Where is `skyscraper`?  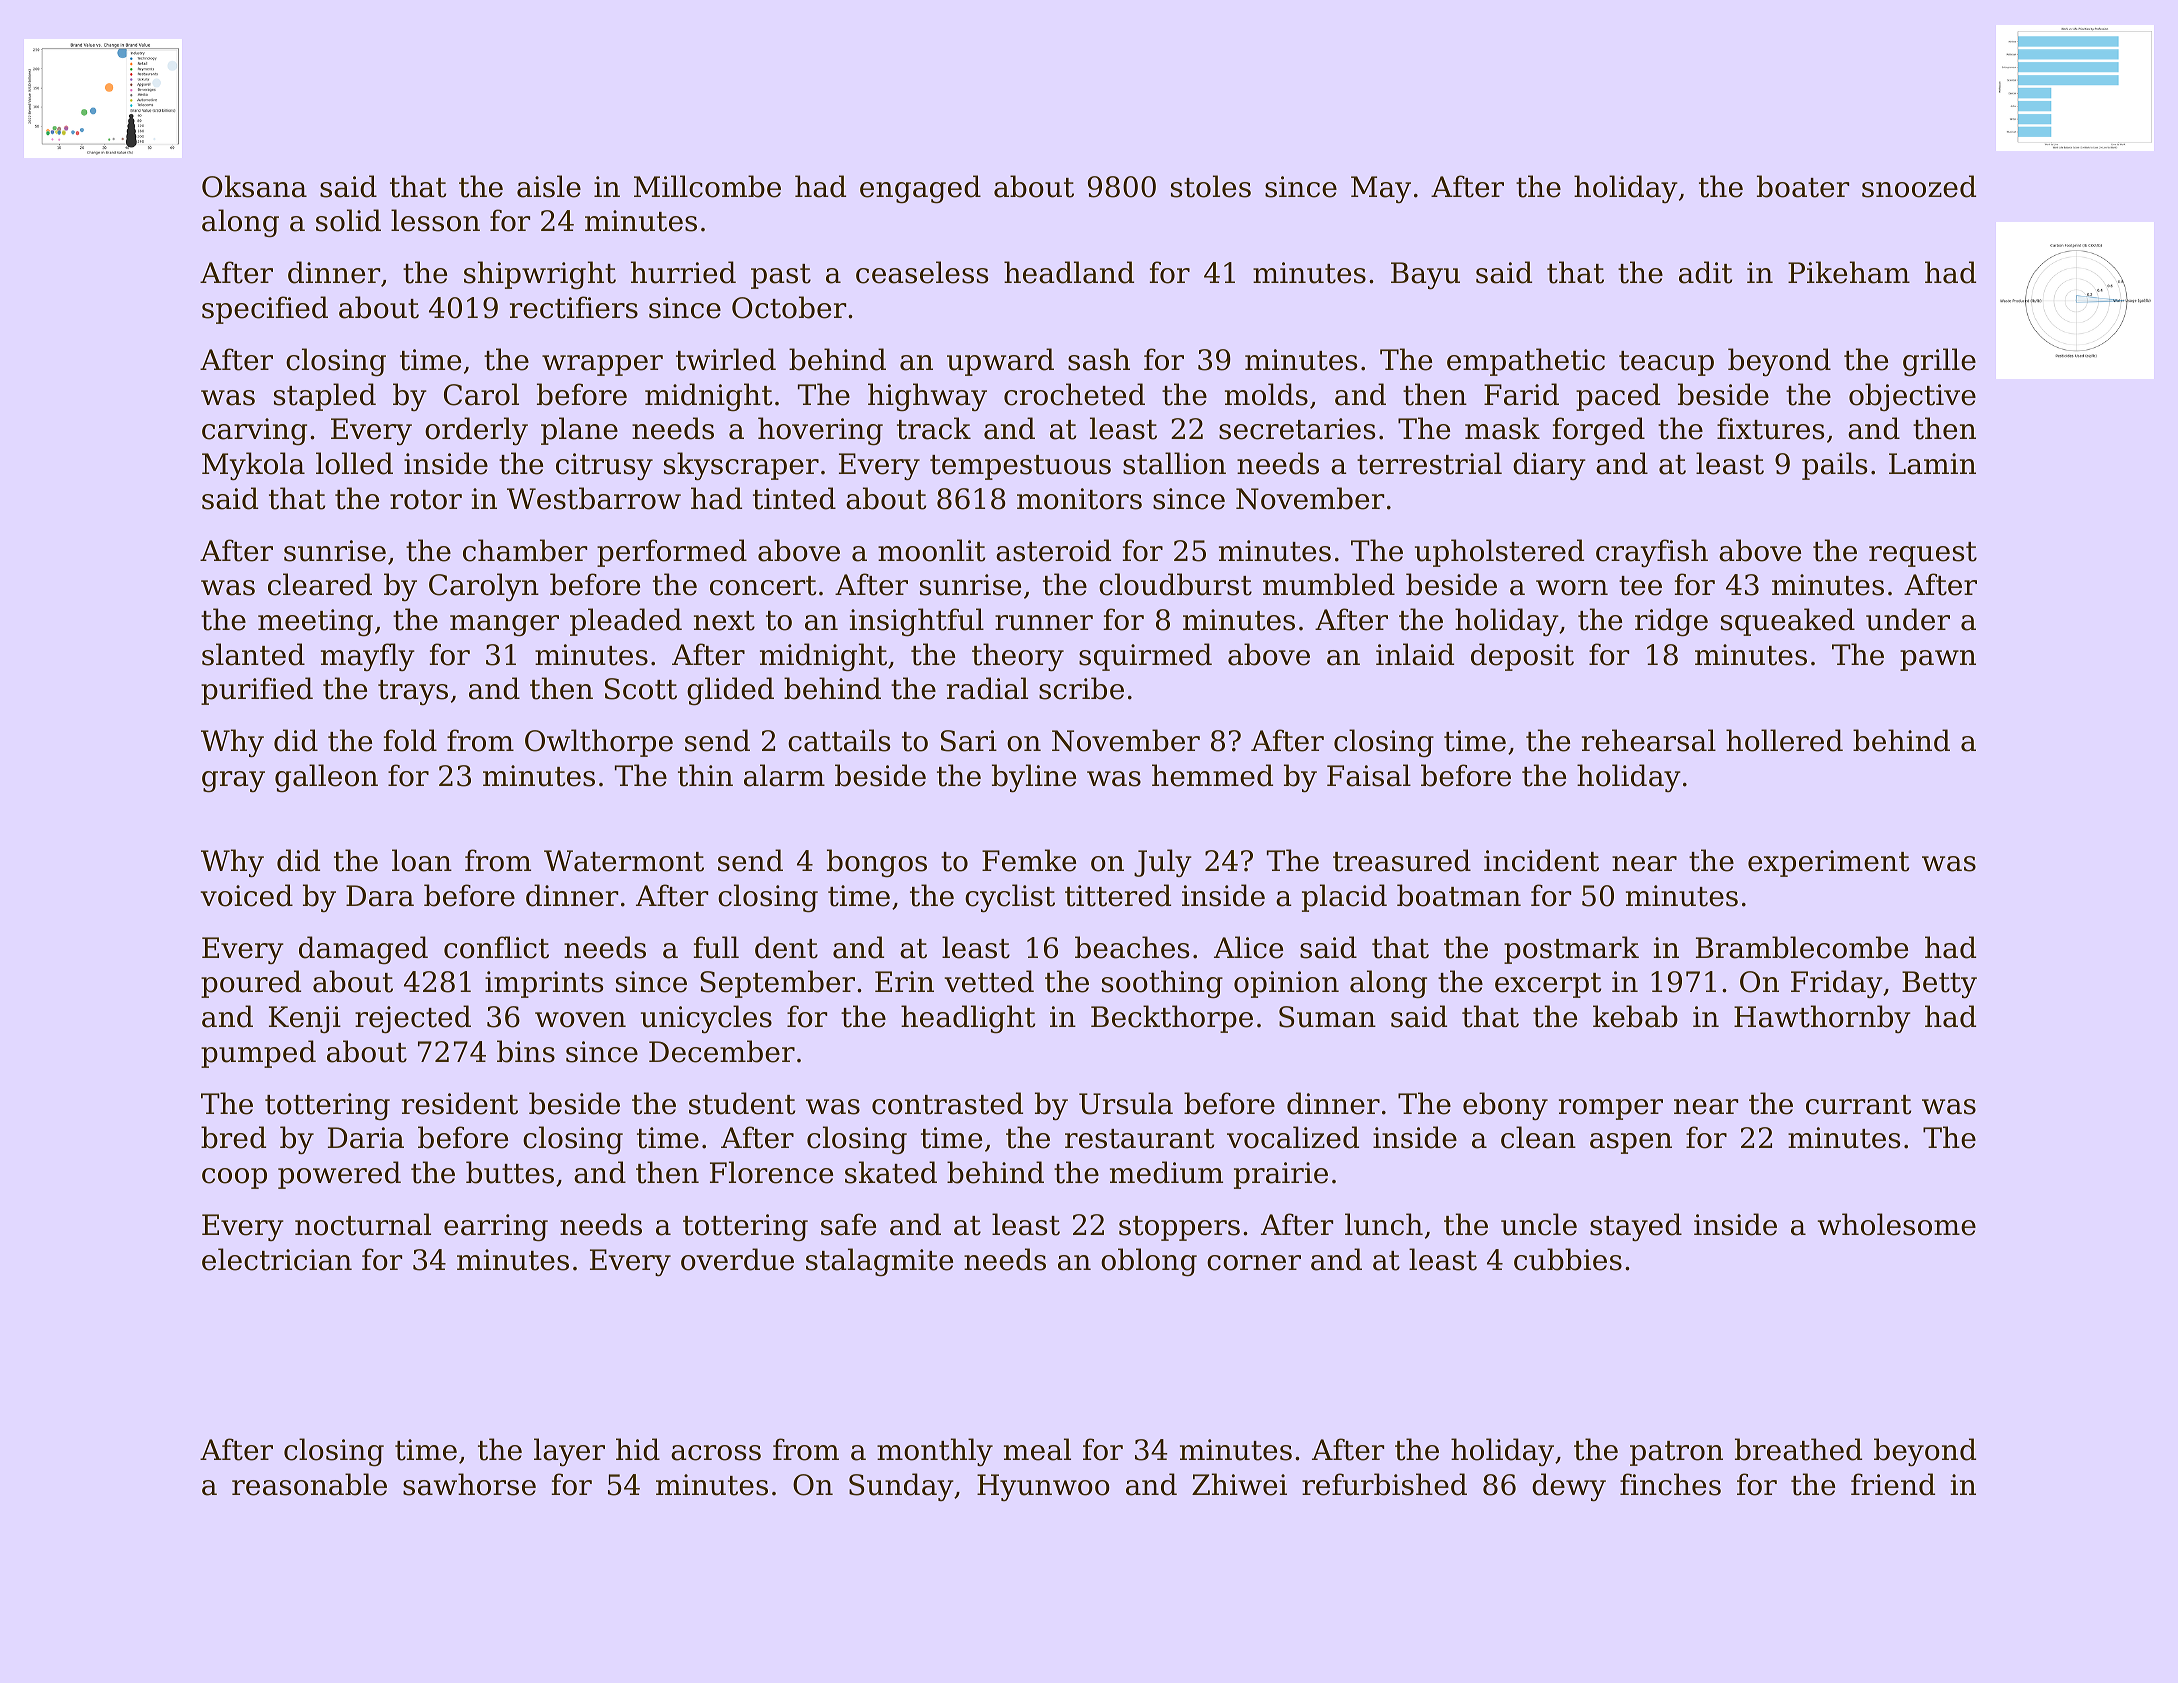
skyscraper is located at coordinates (741, 466).
